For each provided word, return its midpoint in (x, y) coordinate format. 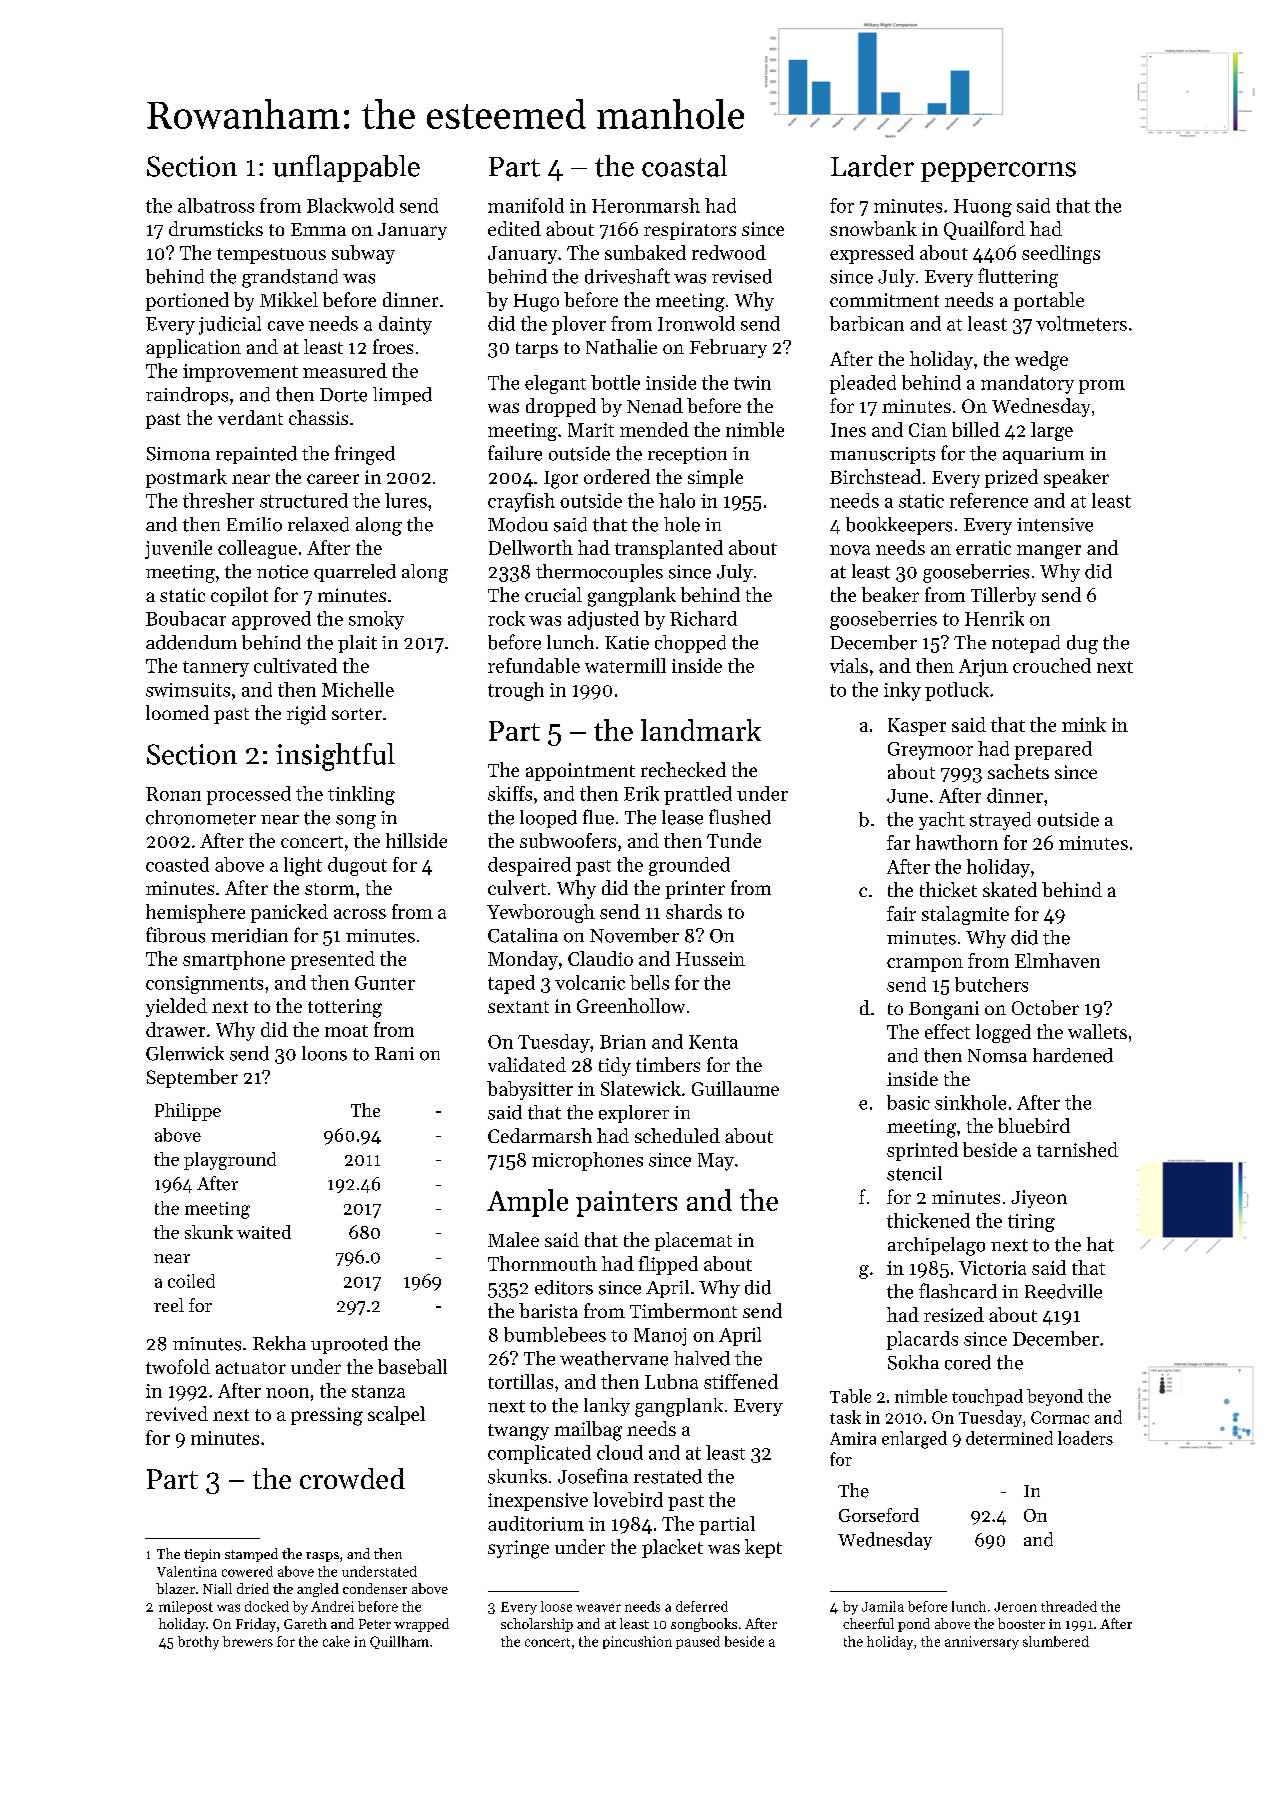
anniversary (982, 1643)
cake (336, 1641)
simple (715, 478)
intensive (1055, 525)
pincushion (637, 1642)
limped (402, 396)
